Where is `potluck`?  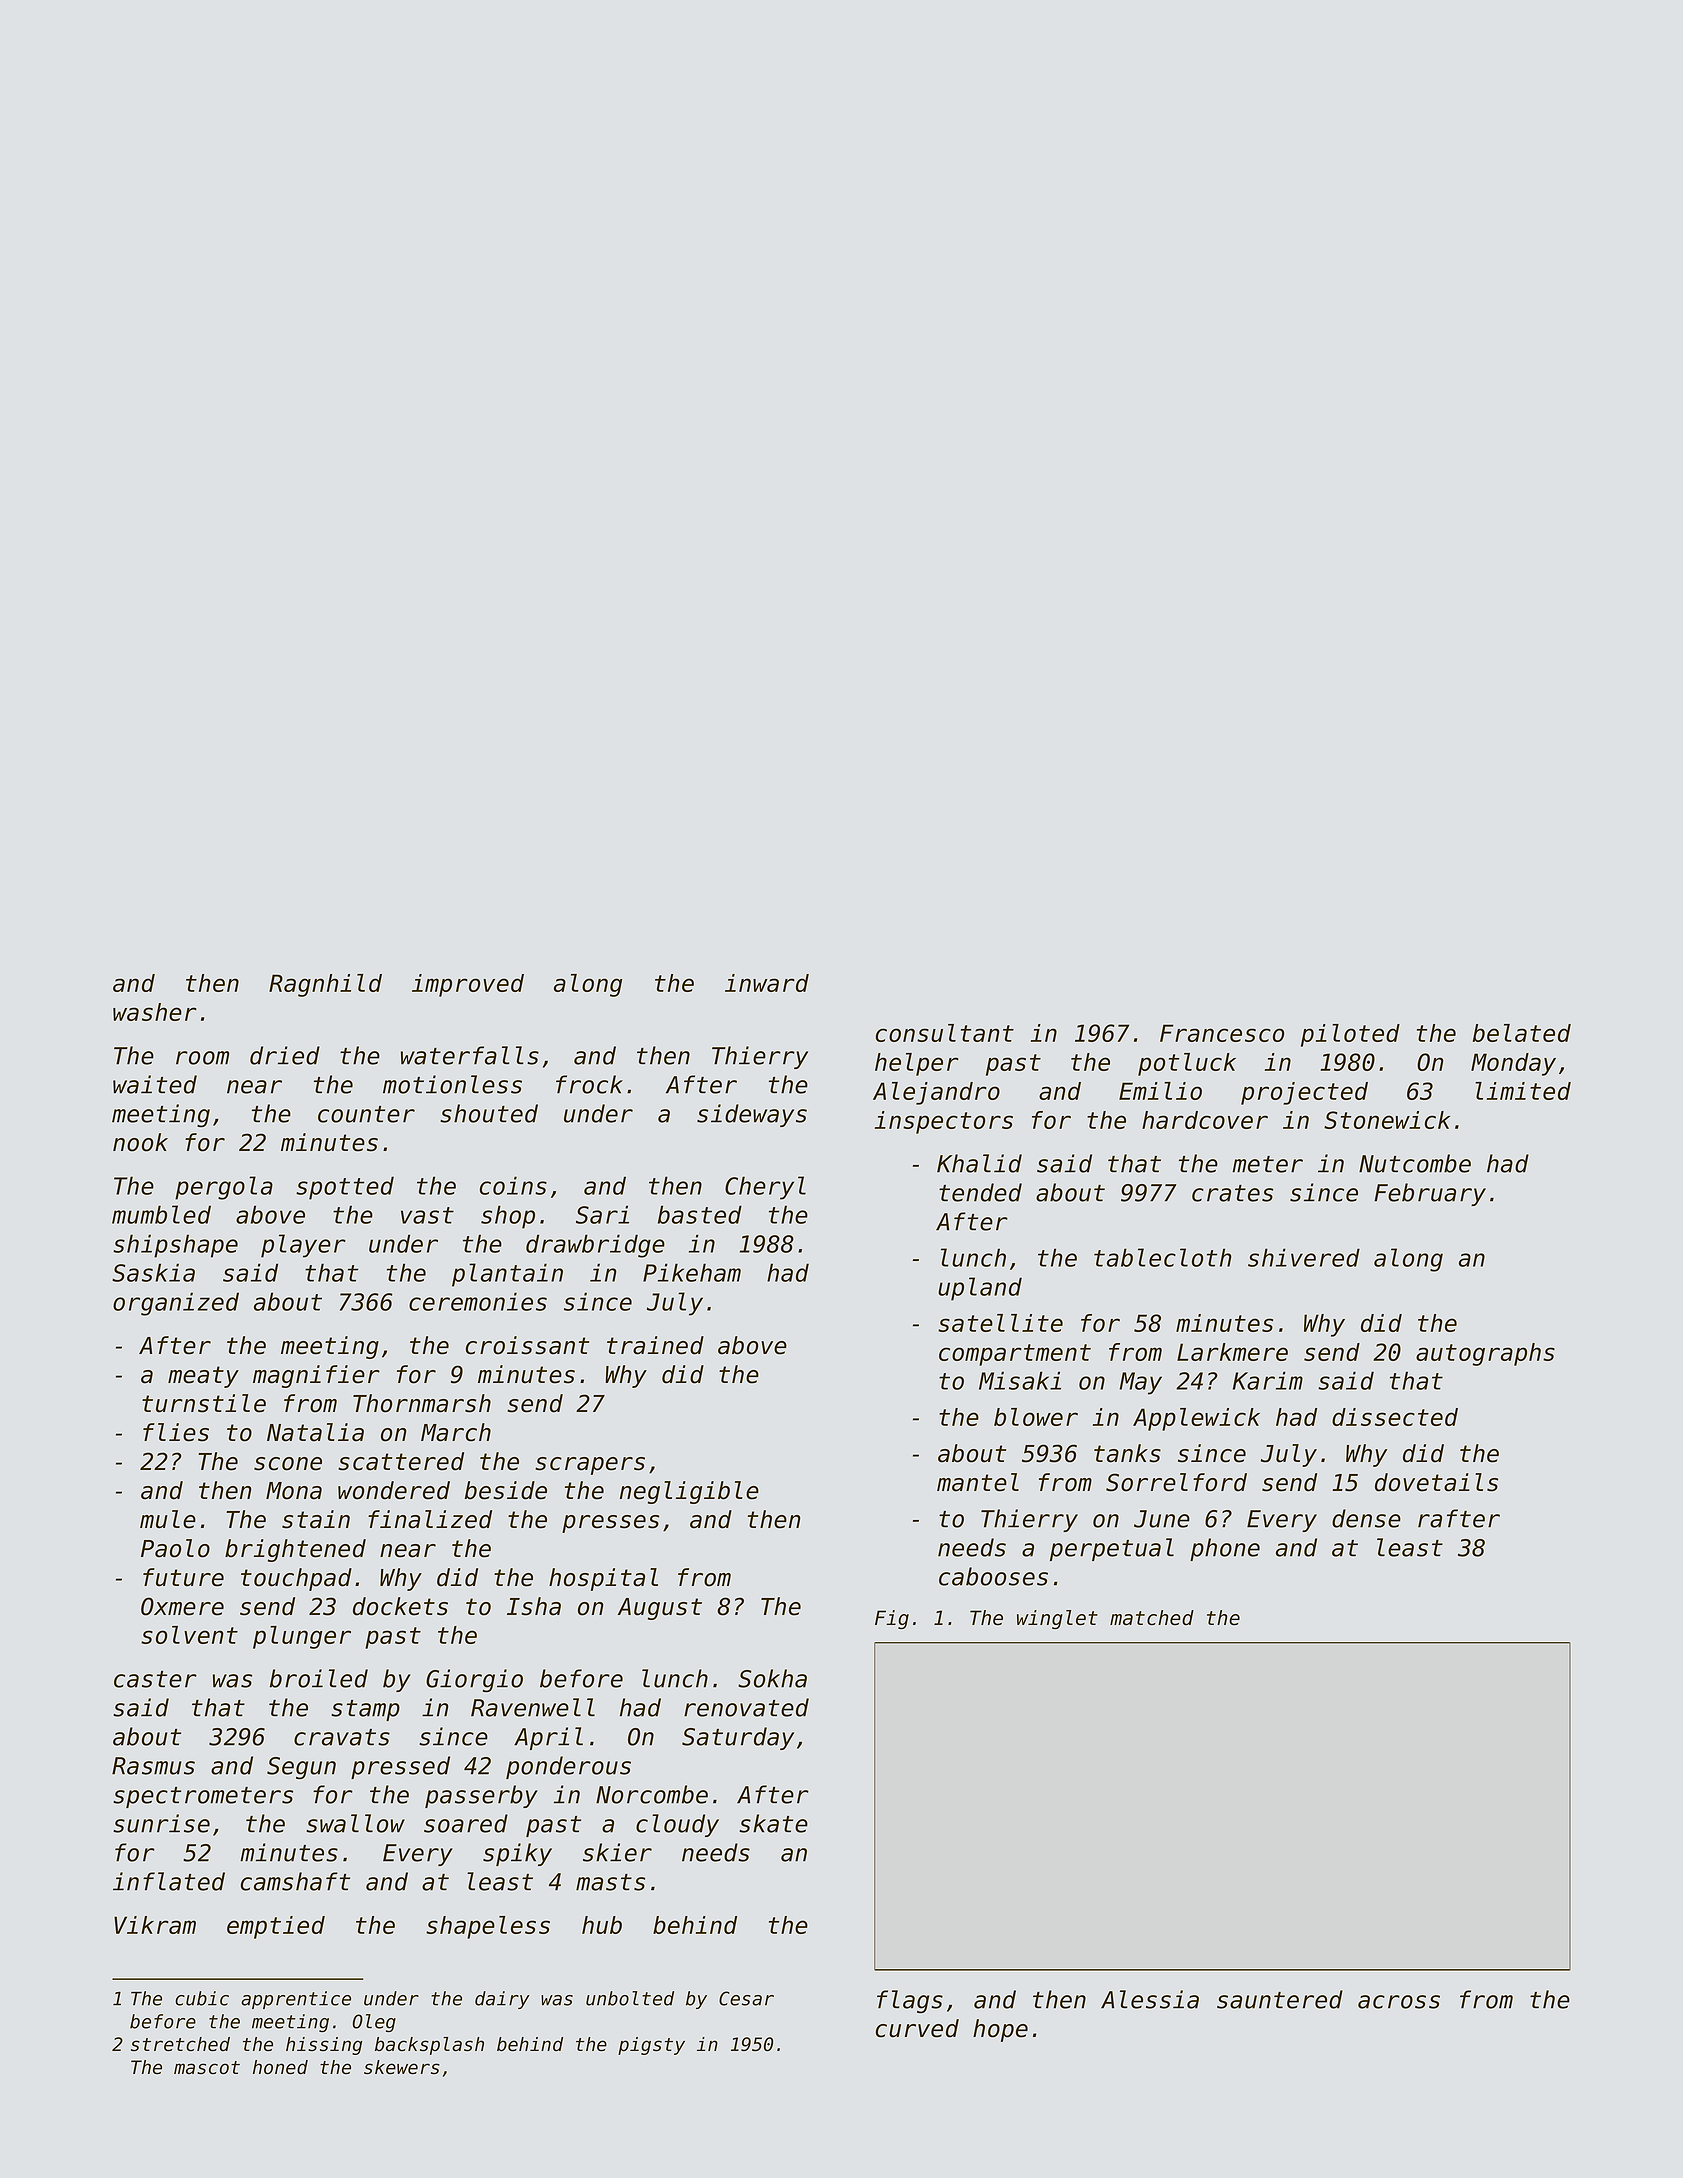 potluck is located at coordinates (1187, 1064).
